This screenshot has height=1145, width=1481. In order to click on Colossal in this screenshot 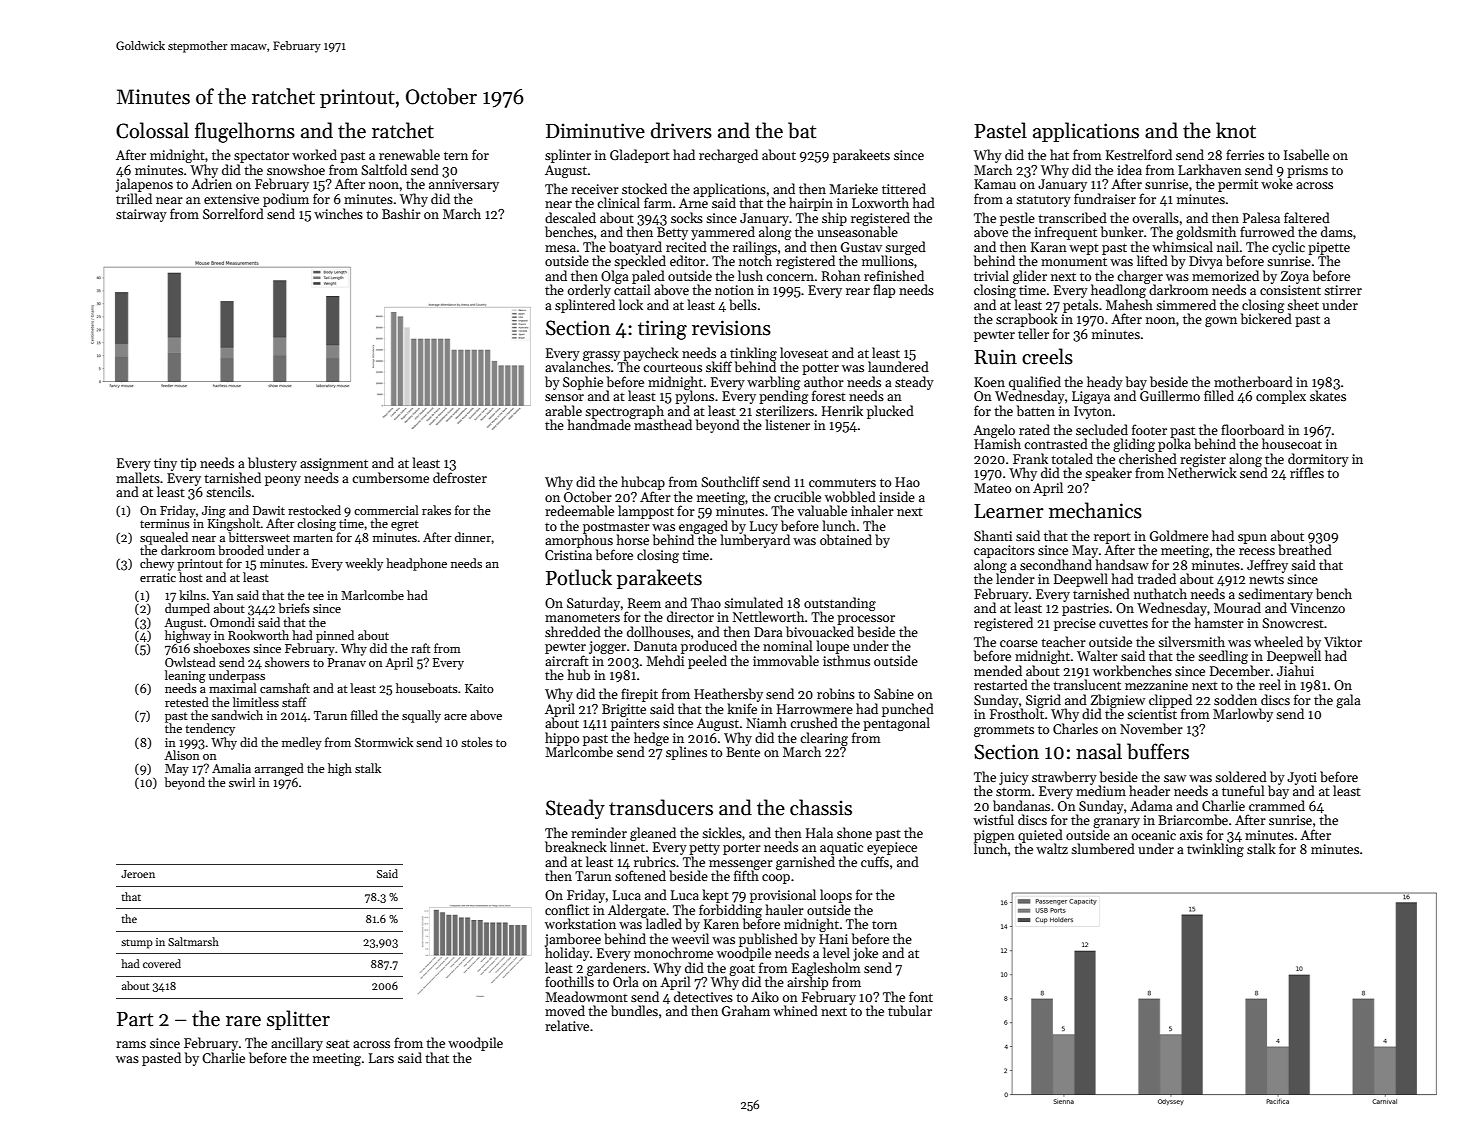, I will do `click(152, 130)`.
